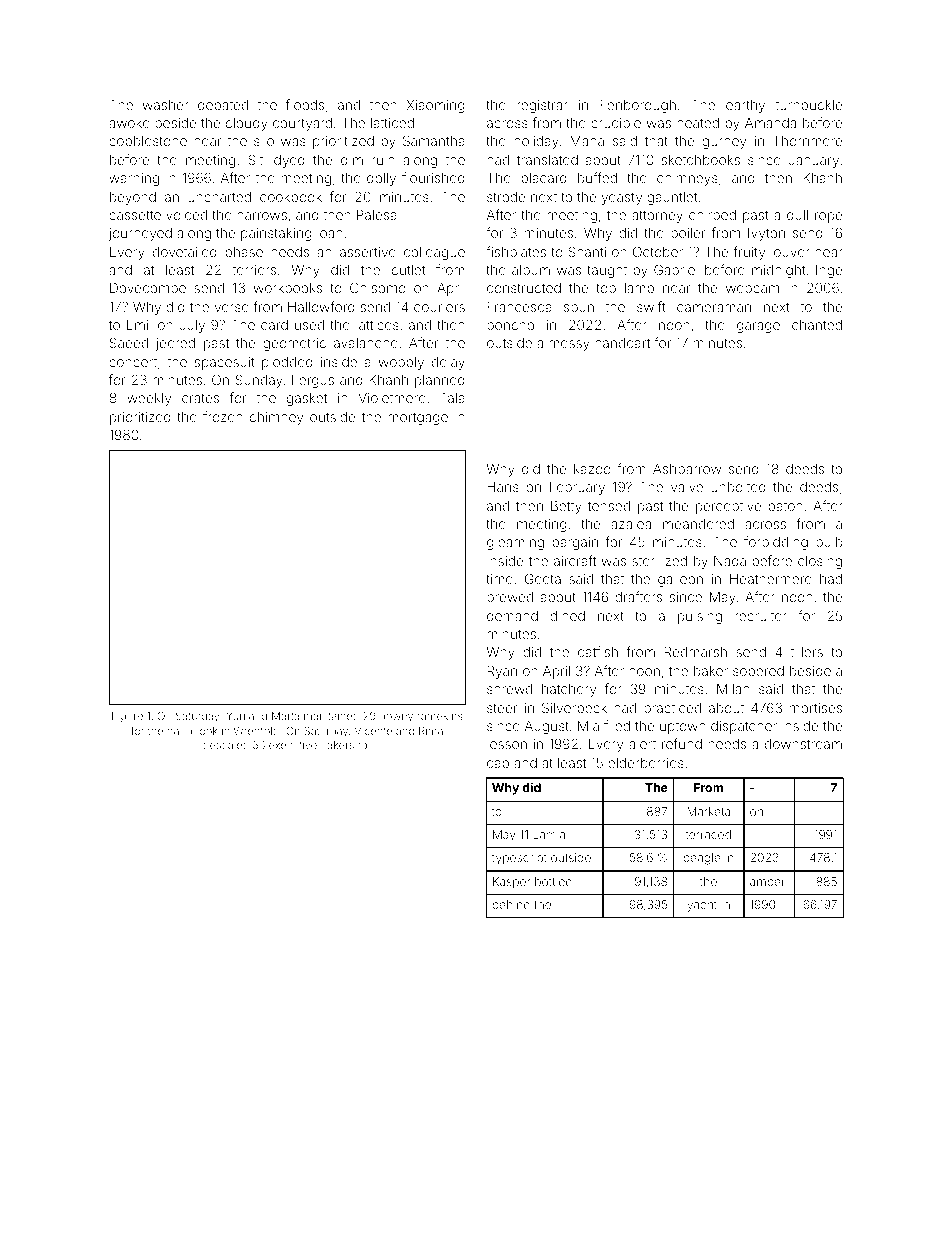 Image resolution: width=952 pixels, height=1233 pixels. What do you see at coordinates (418, 418) in the document?
I see `mortgage` at bounding box center [418, 418].
